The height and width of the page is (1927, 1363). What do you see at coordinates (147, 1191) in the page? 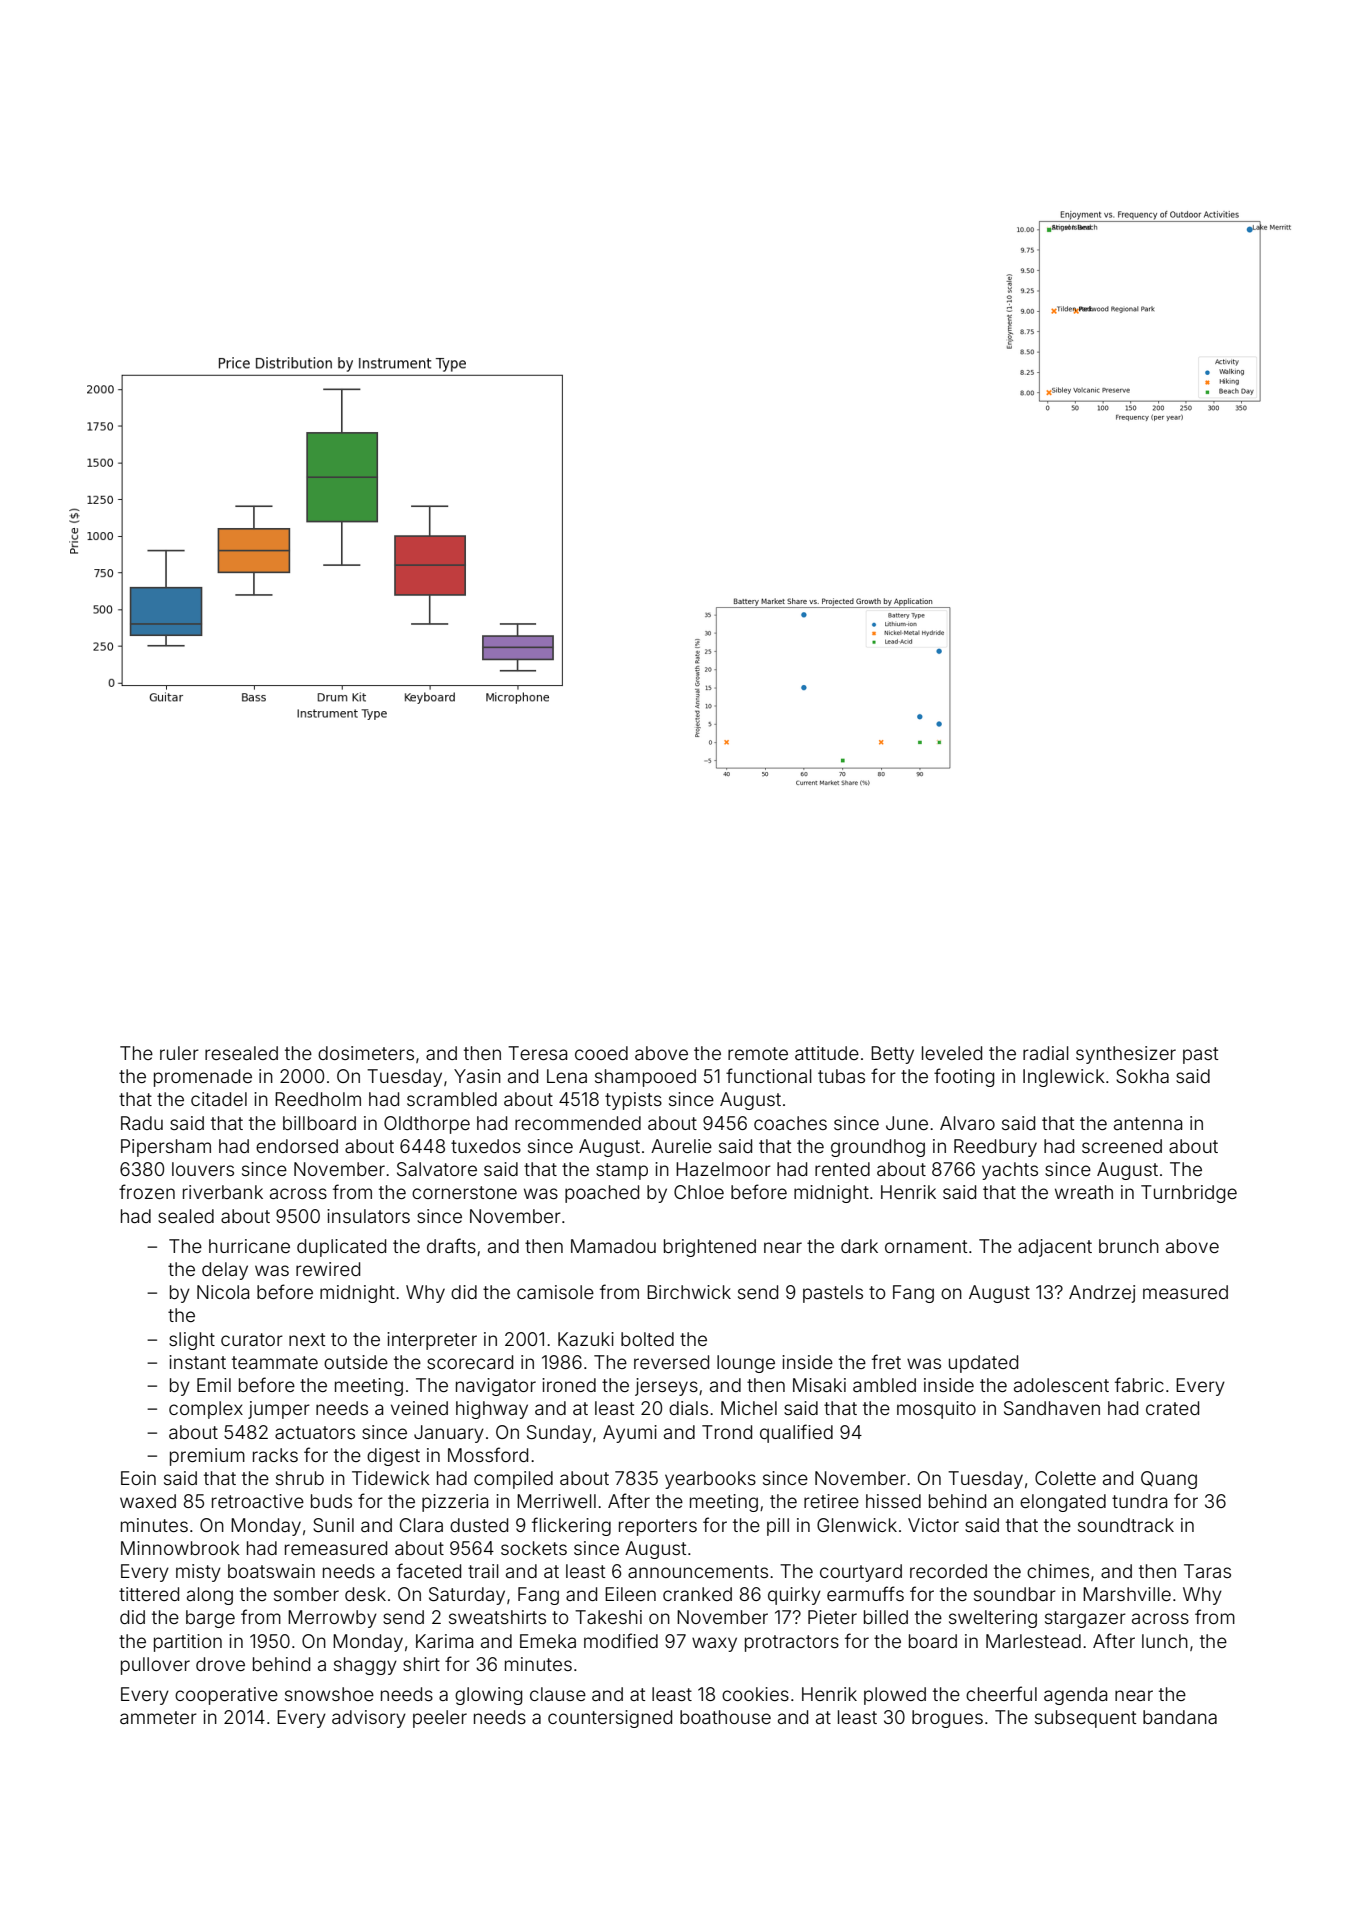
I see `frozen` at bounding box center [147, 1191].
